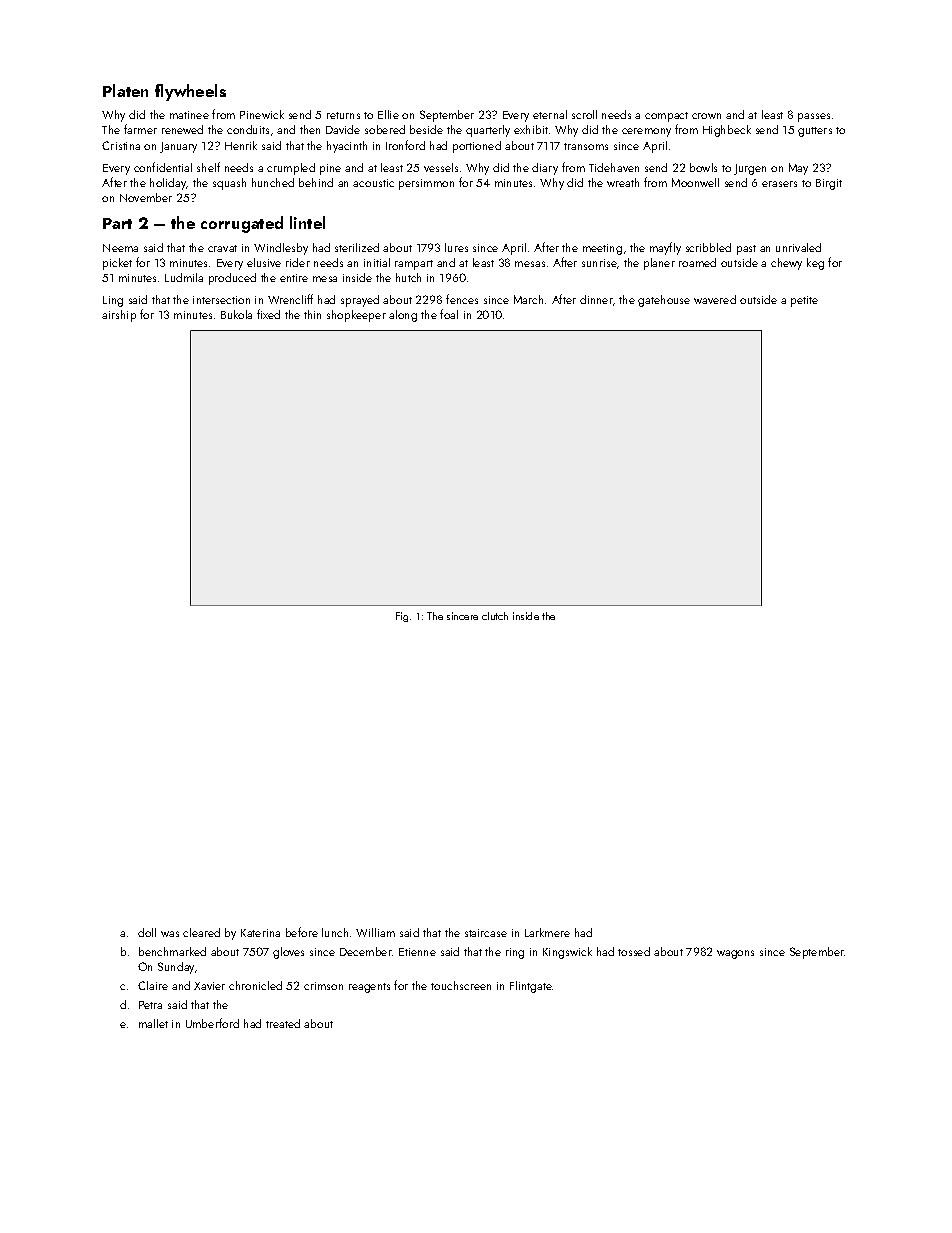 This screenshot has width=952, height=1233. Describe the element at coordinates (403, 316) in the screenshot. I see `along` at that location.
